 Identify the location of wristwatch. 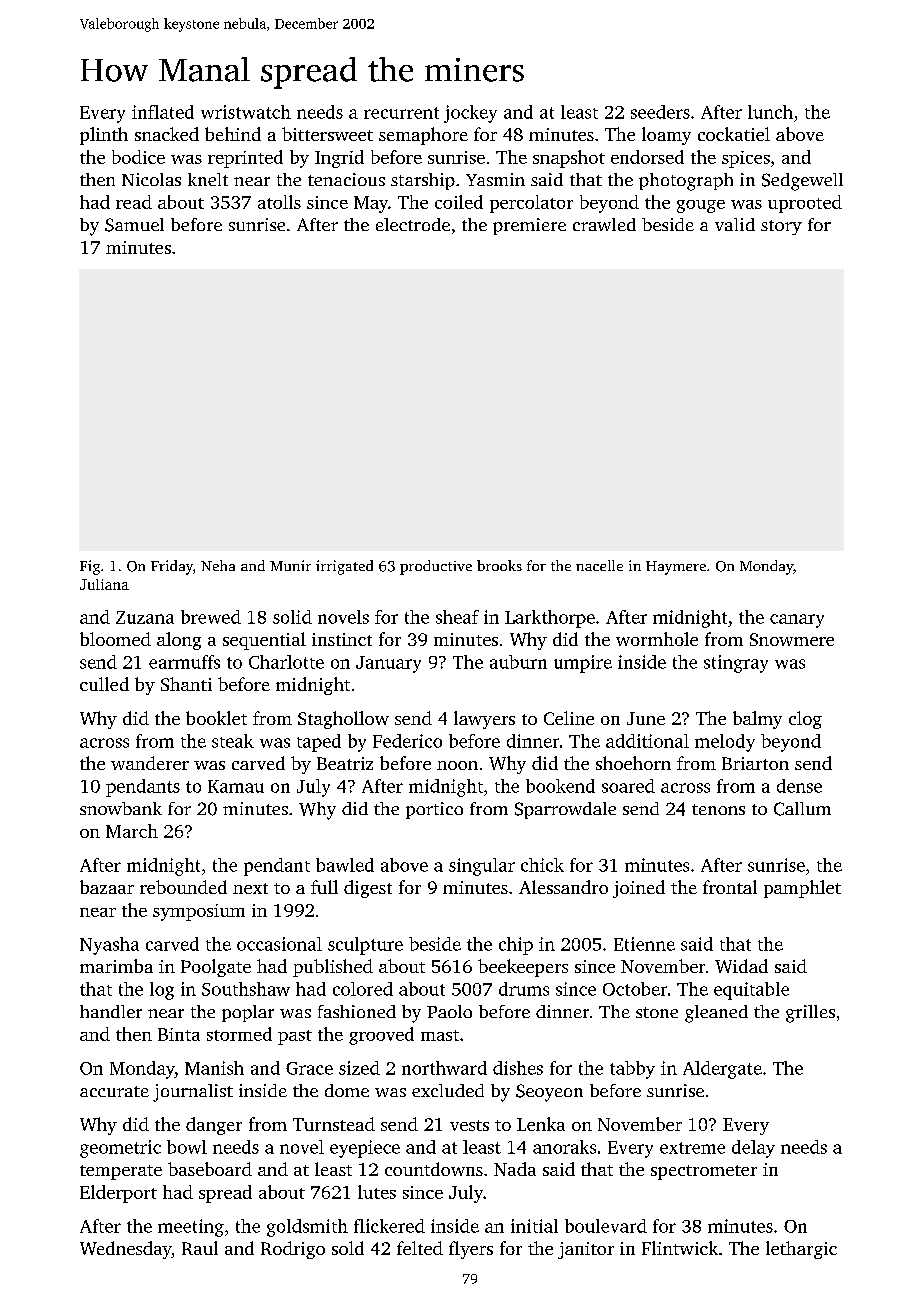
(246, 112).
